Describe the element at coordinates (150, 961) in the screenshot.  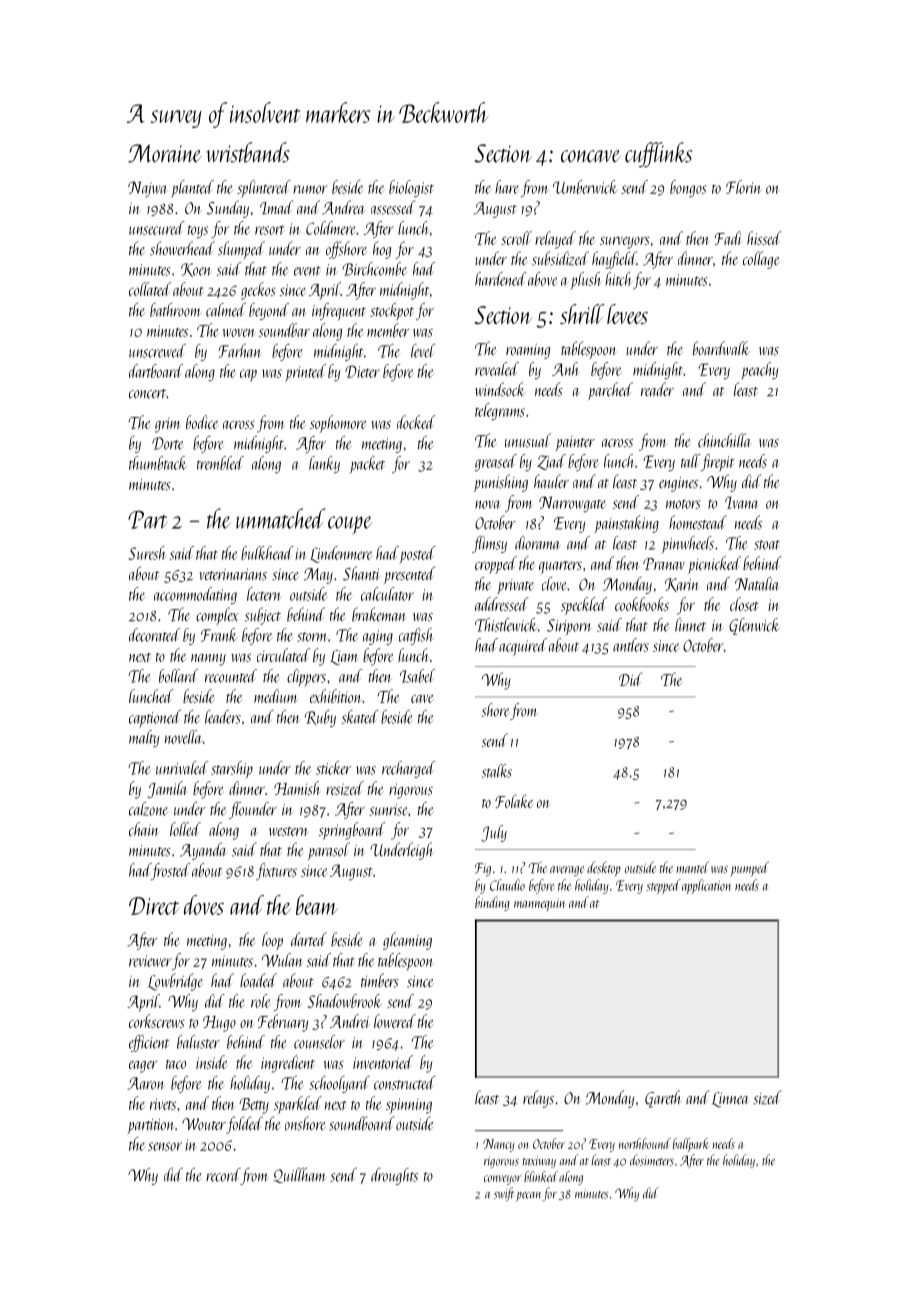
I see `reviewer` at that location.
